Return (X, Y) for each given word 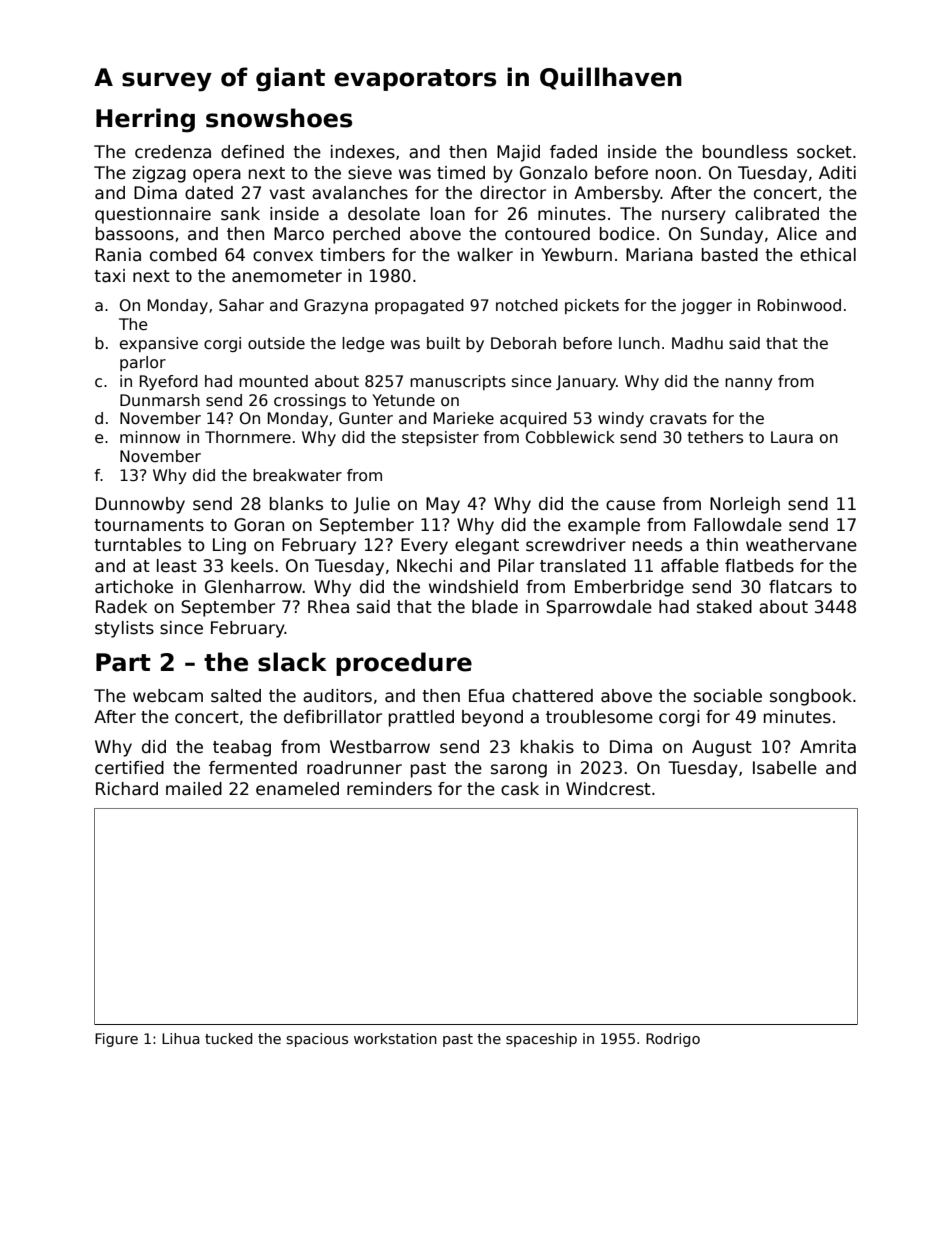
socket (824, 152)
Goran (259, 525)
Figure (116, 1040)
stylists (124, 629)
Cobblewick (570, 437)
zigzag (159, 174)
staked (724, 607)
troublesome (599, 717)
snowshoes (279, 118)
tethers (715, 437)
